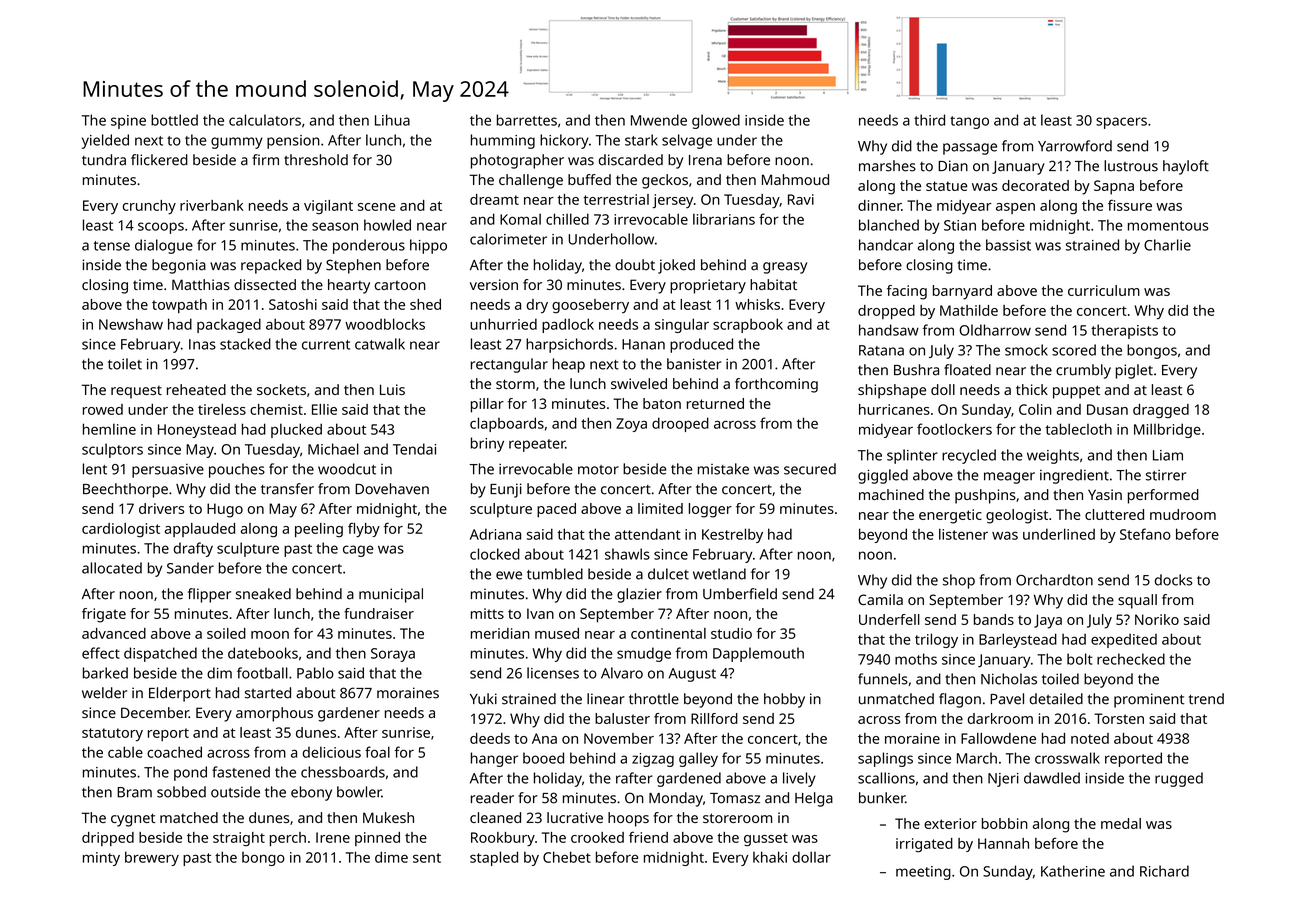  What do you see at coordinates (131, 324) in the page?
I see `Newshaw` at bounding box center [131, 324].
